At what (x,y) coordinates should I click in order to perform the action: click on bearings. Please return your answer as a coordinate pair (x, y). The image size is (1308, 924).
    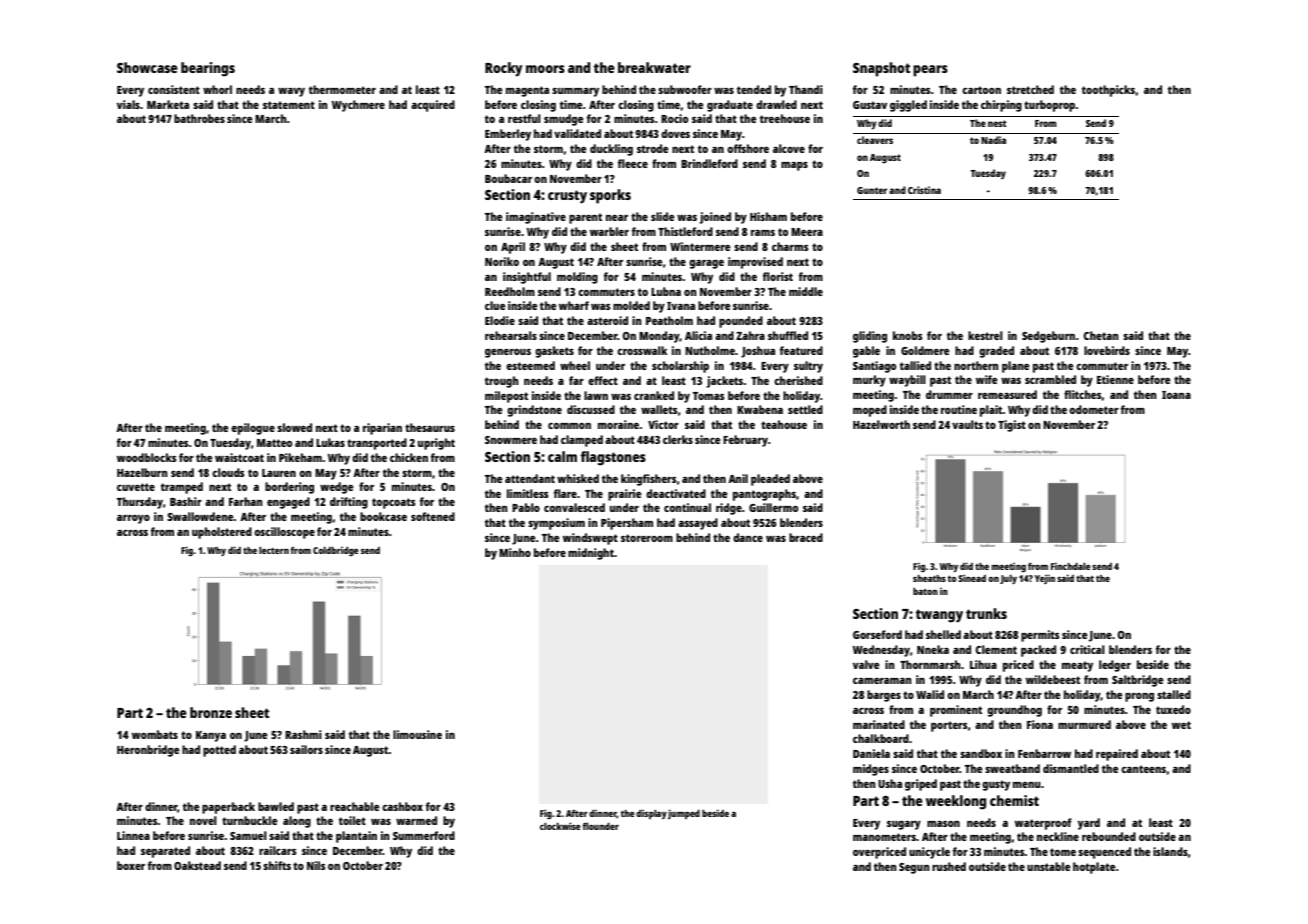
    Looking at the image, I should click on (208, 69).
